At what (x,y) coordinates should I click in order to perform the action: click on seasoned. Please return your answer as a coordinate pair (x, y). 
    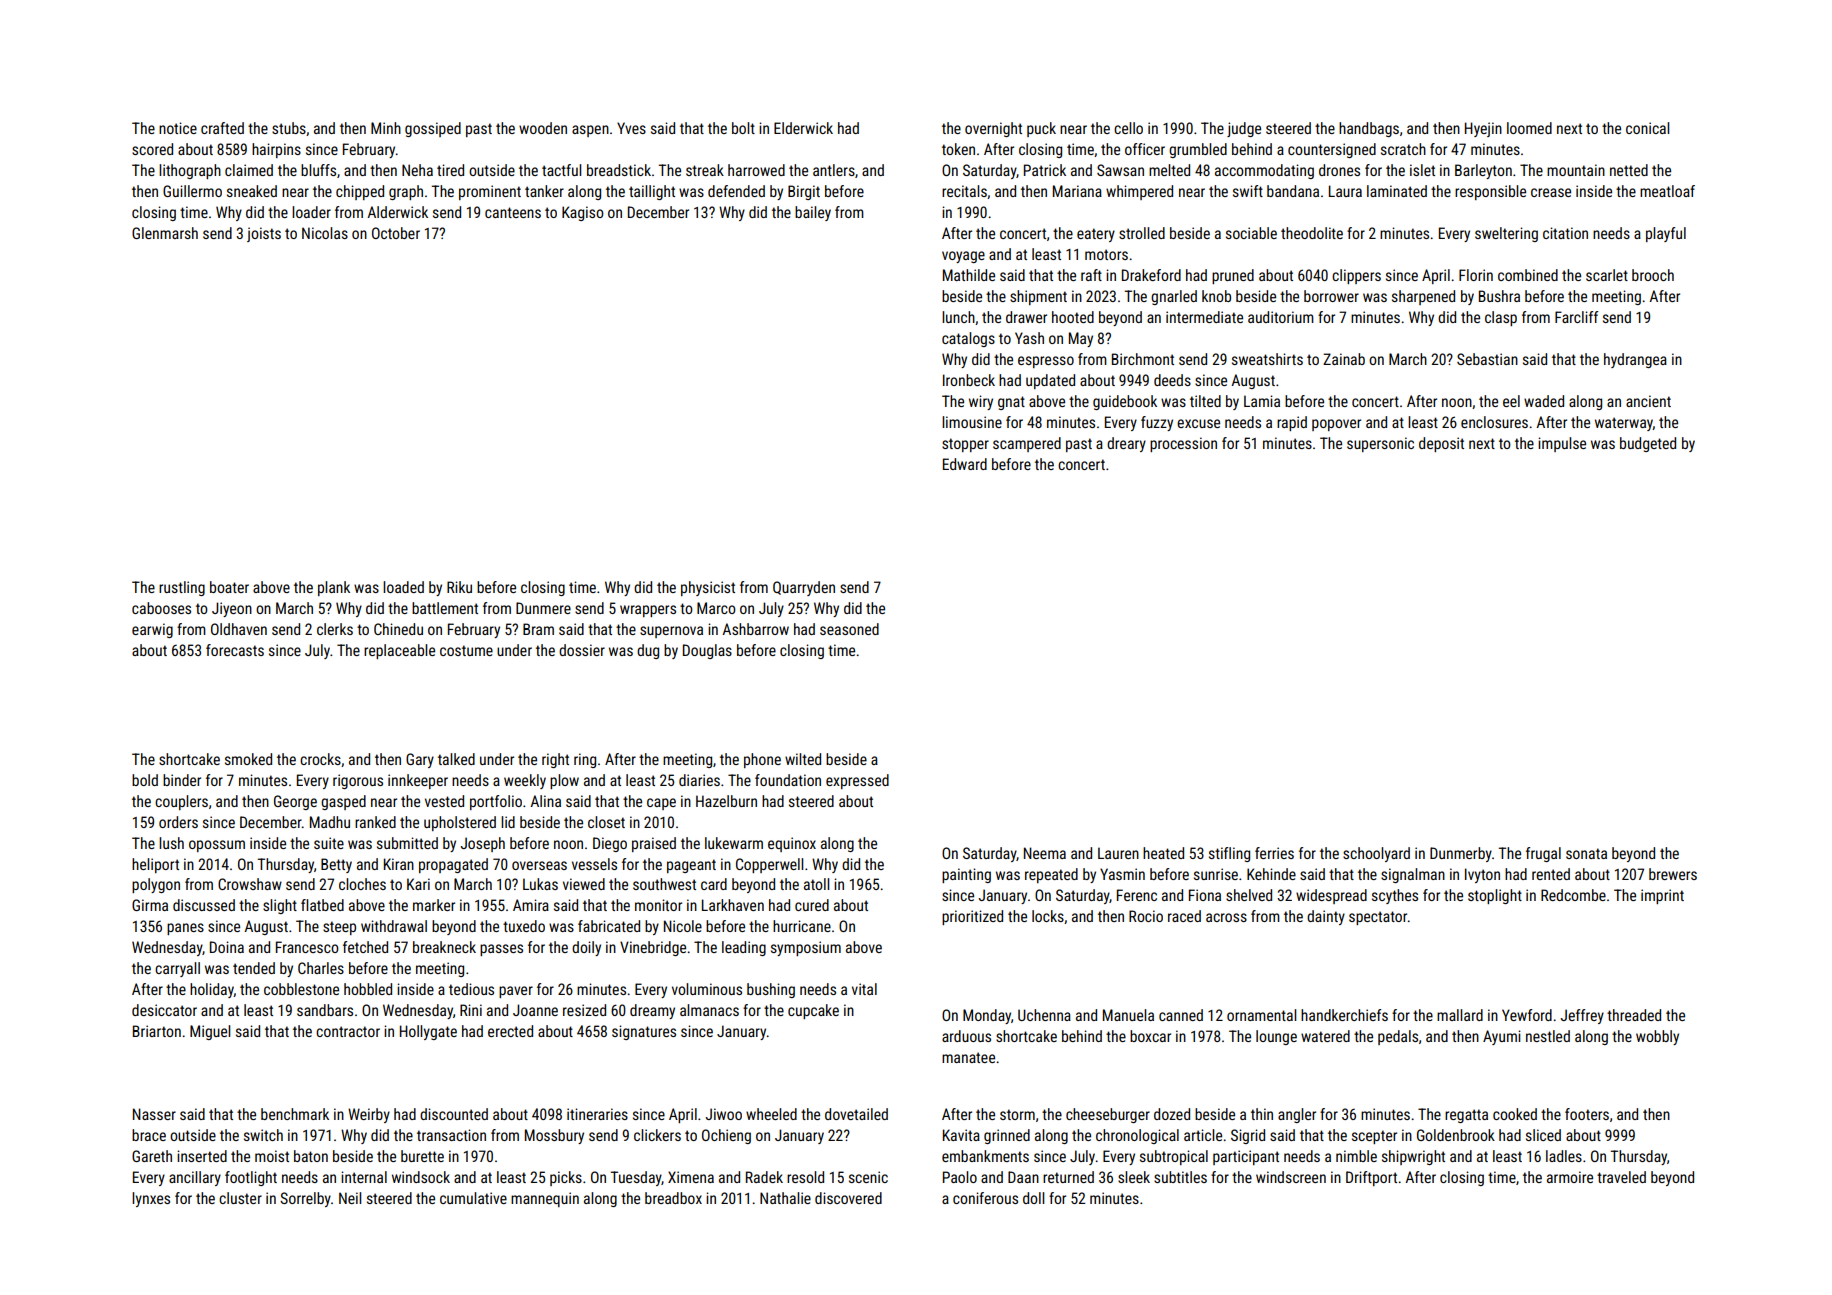
    Looking at the image, I should click on (849, 629).
